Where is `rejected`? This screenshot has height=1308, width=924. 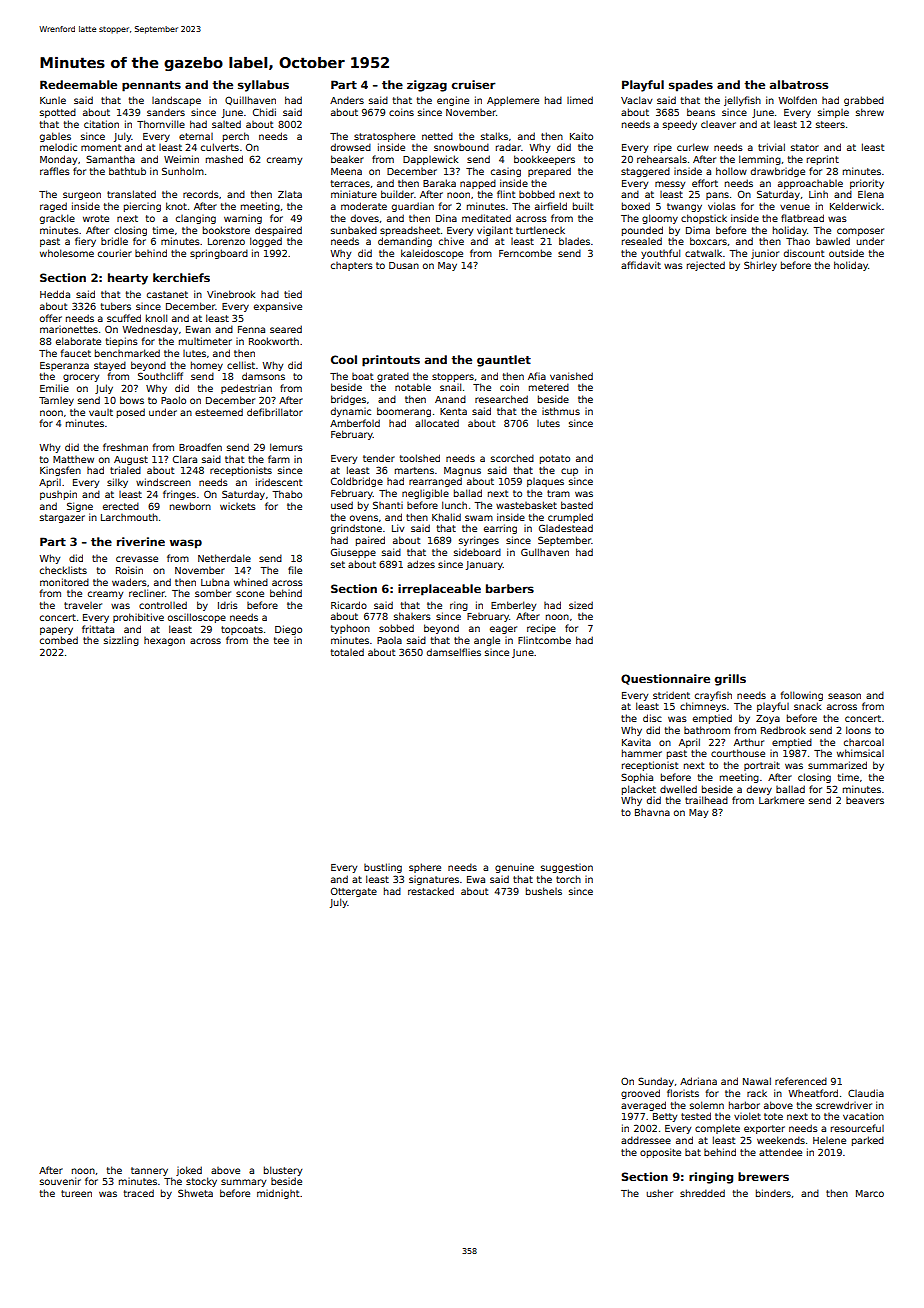
rejected is located at coordinates (706, 266).
